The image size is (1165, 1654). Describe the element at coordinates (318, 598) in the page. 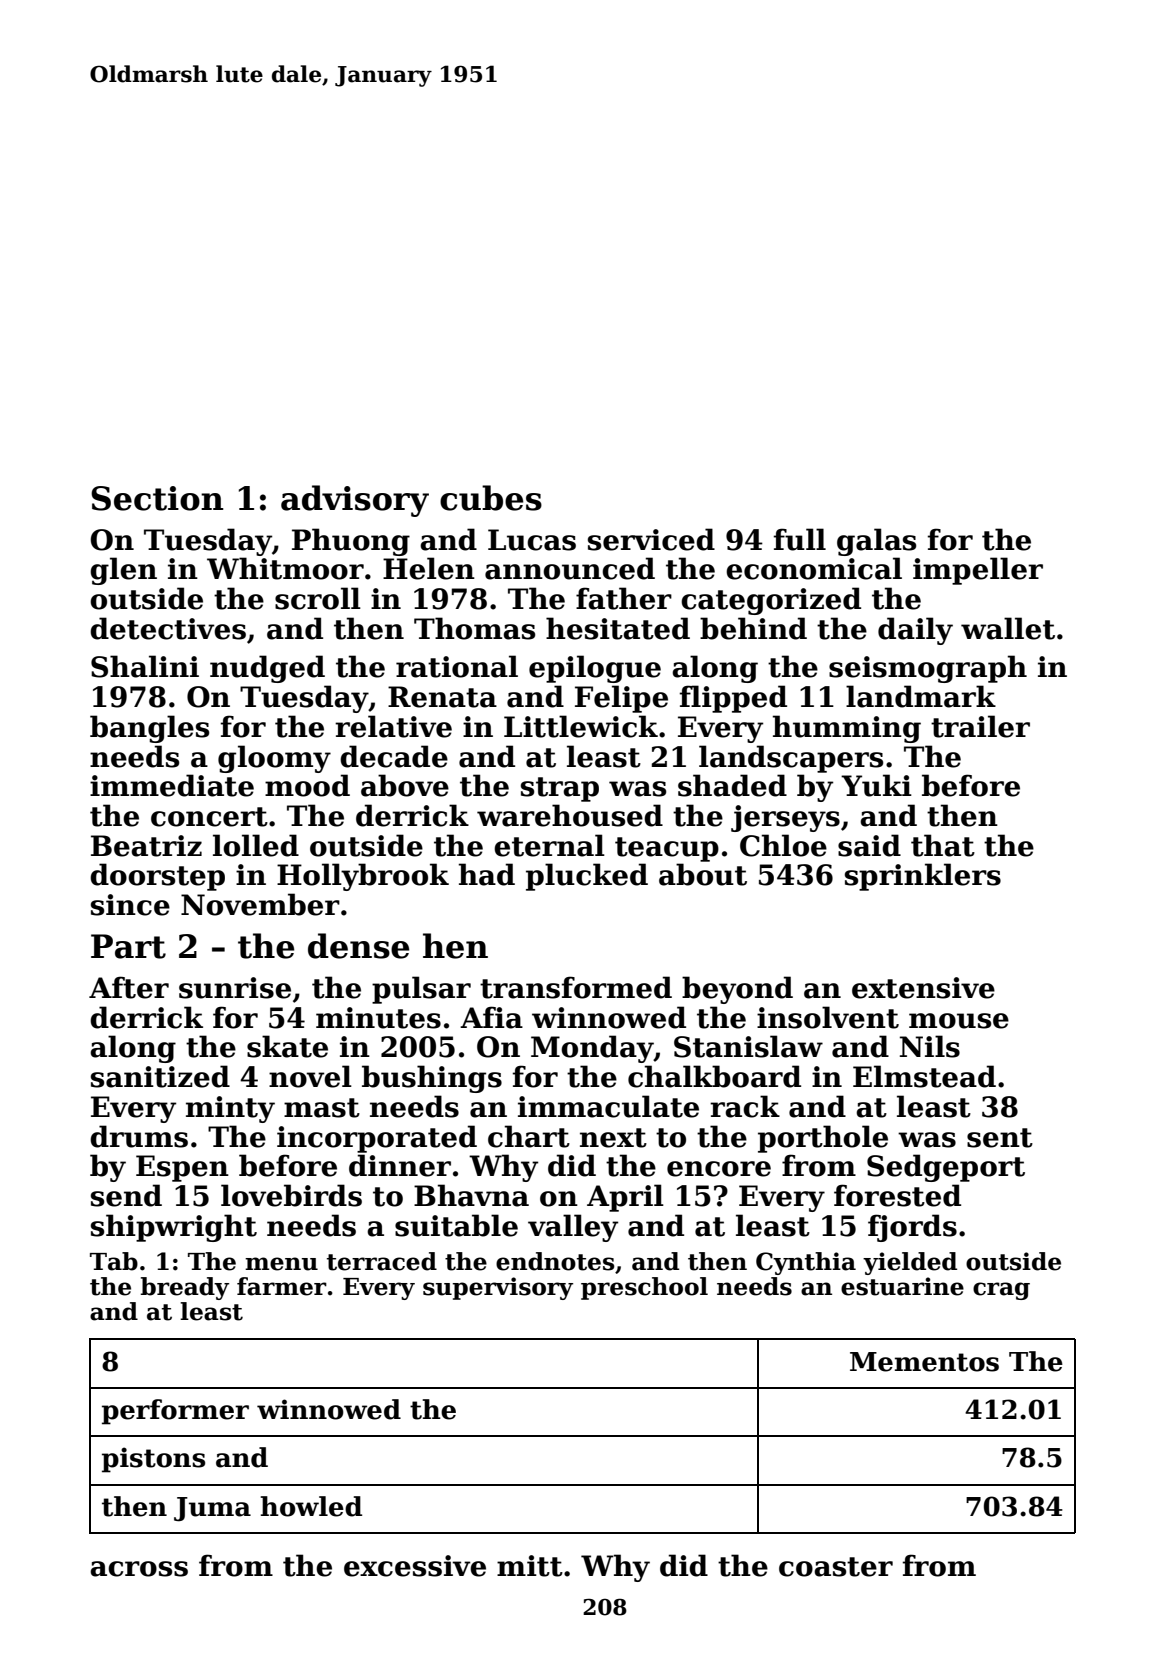

I see `scroll` at that location.
